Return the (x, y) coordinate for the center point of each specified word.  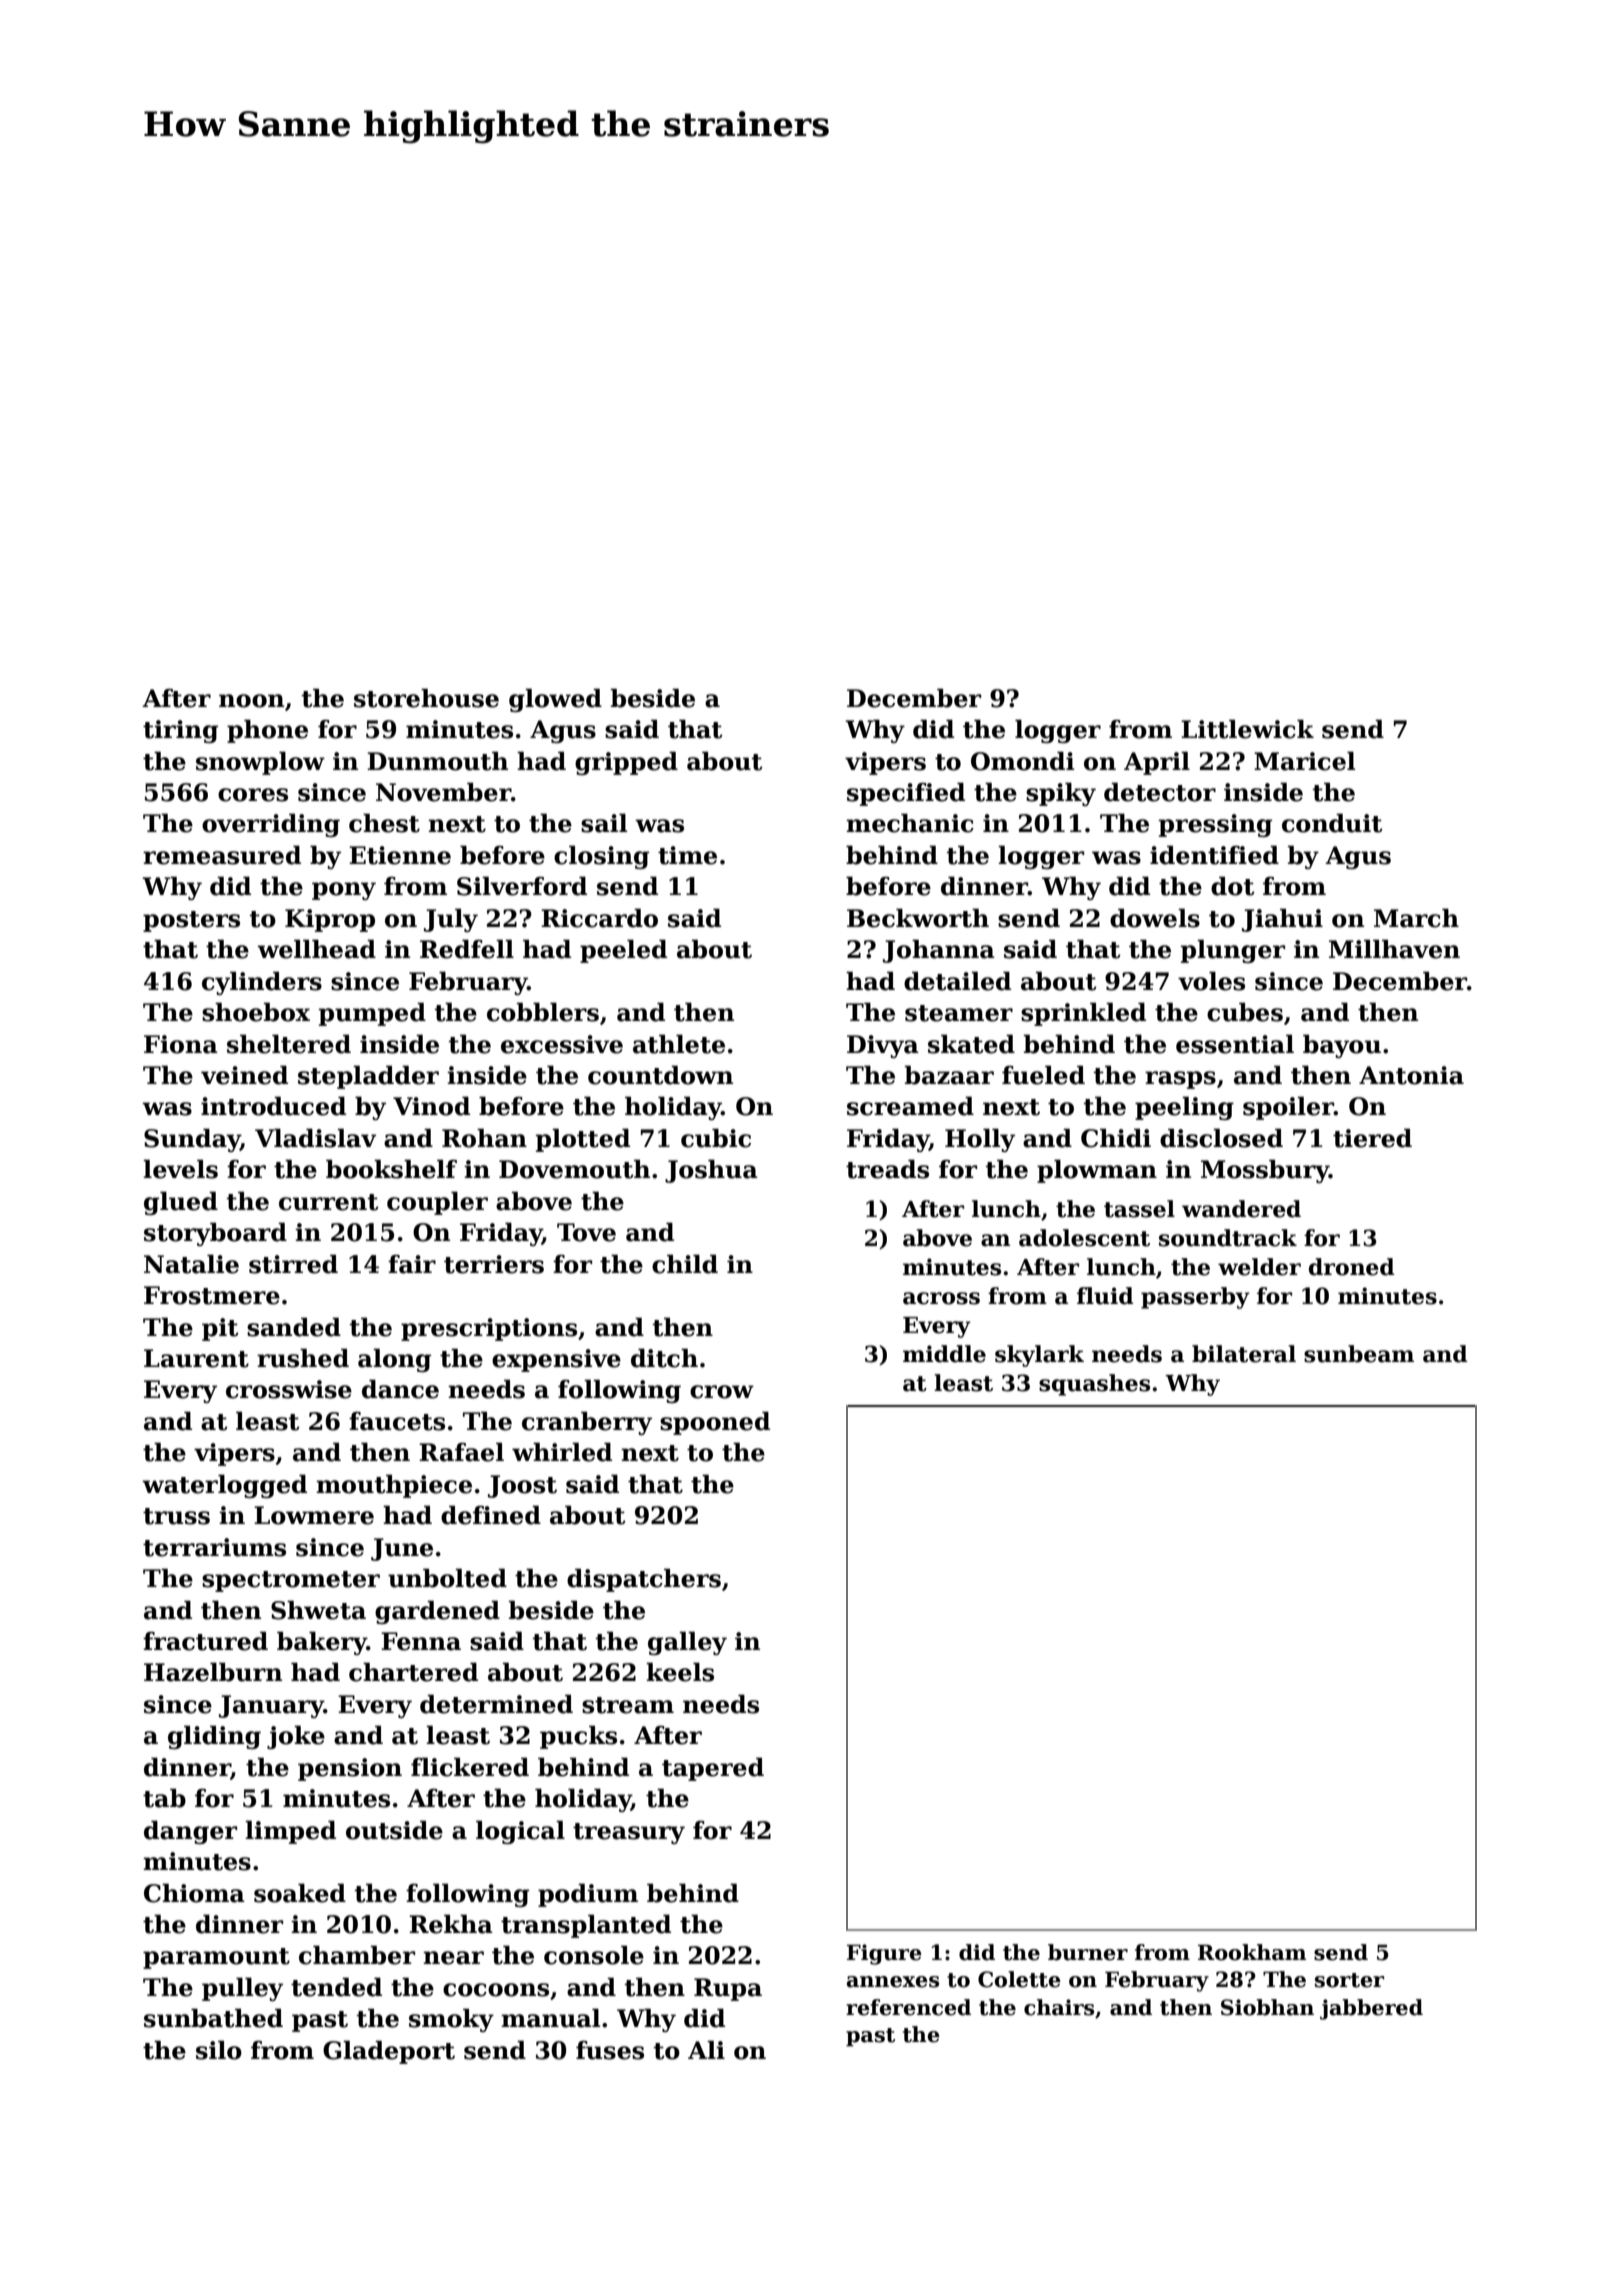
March (1416, 918)
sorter (1349, 1980)
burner (1088, 1952)
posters (191, 921)
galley (687, 1643)
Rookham (1252, 1952)
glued (181, 1203)
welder (1259, 1267)
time (687, 855)
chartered (413, 1672)
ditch (664, 1358)
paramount (216, 1958)
